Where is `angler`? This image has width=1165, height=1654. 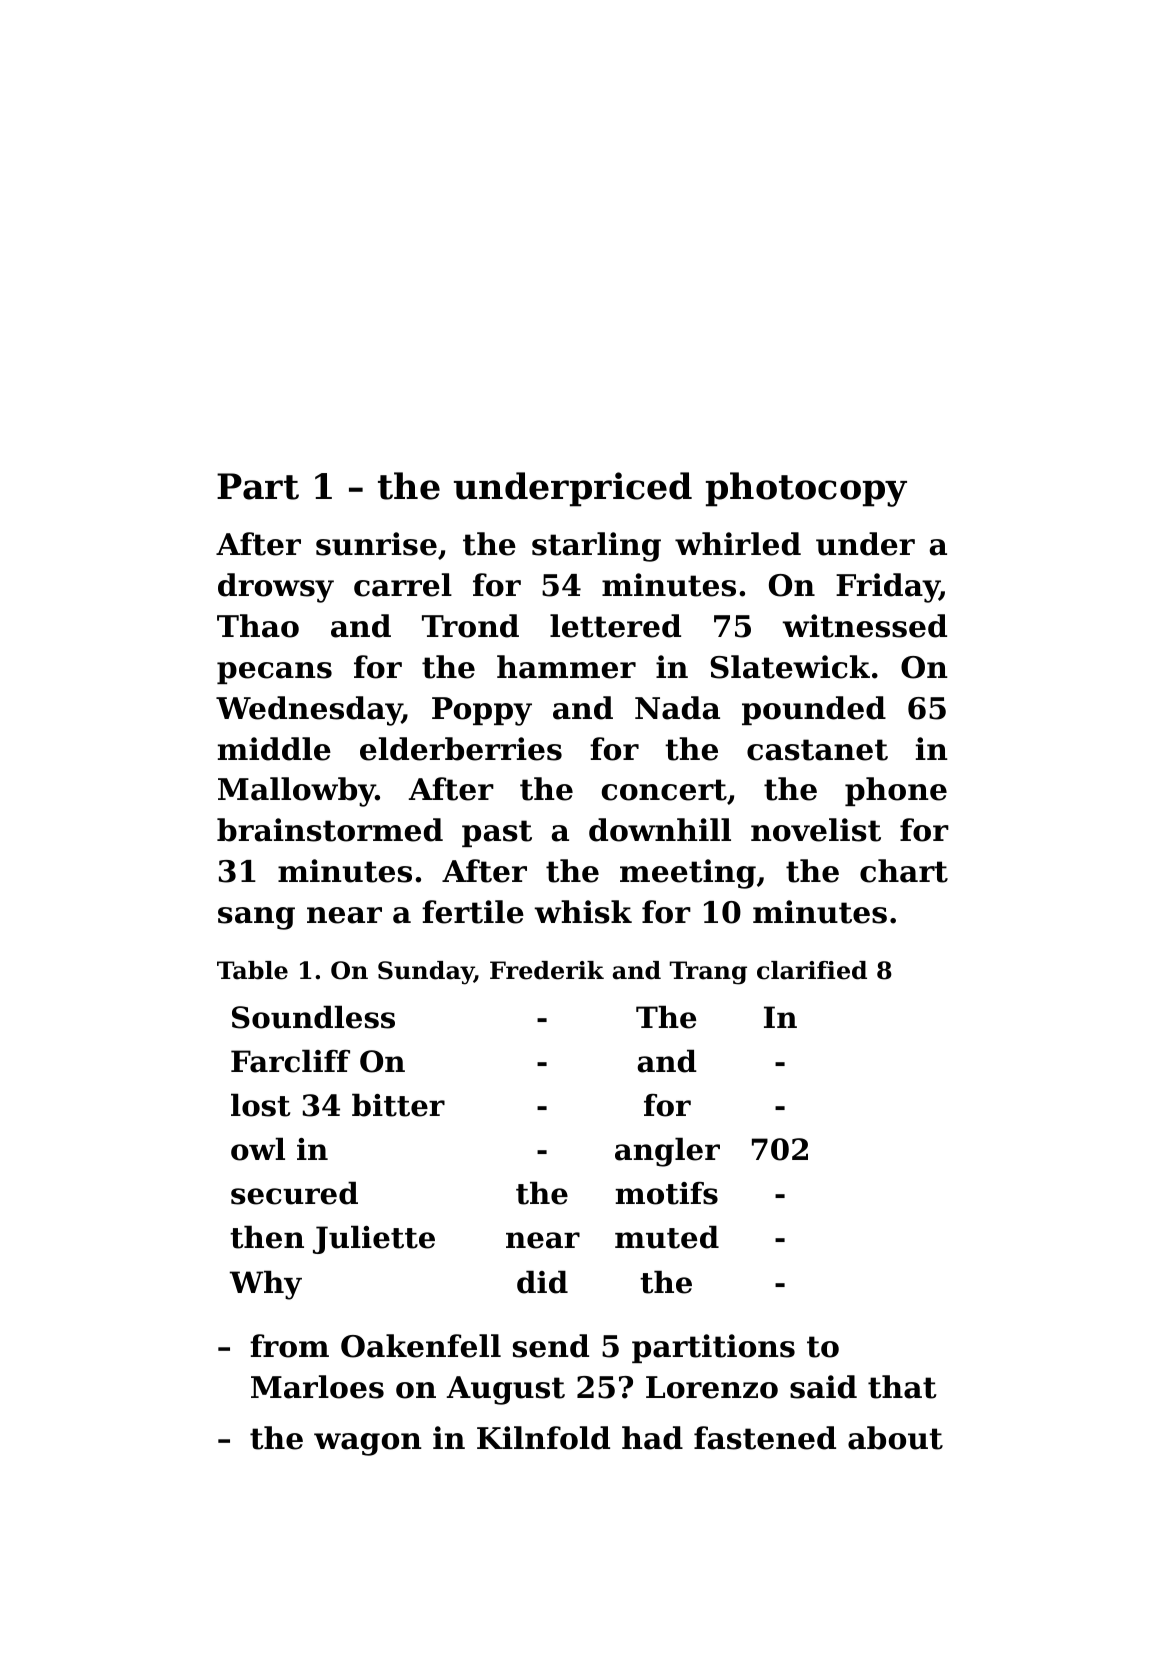 angler is located at coordinates (667, 1152).
